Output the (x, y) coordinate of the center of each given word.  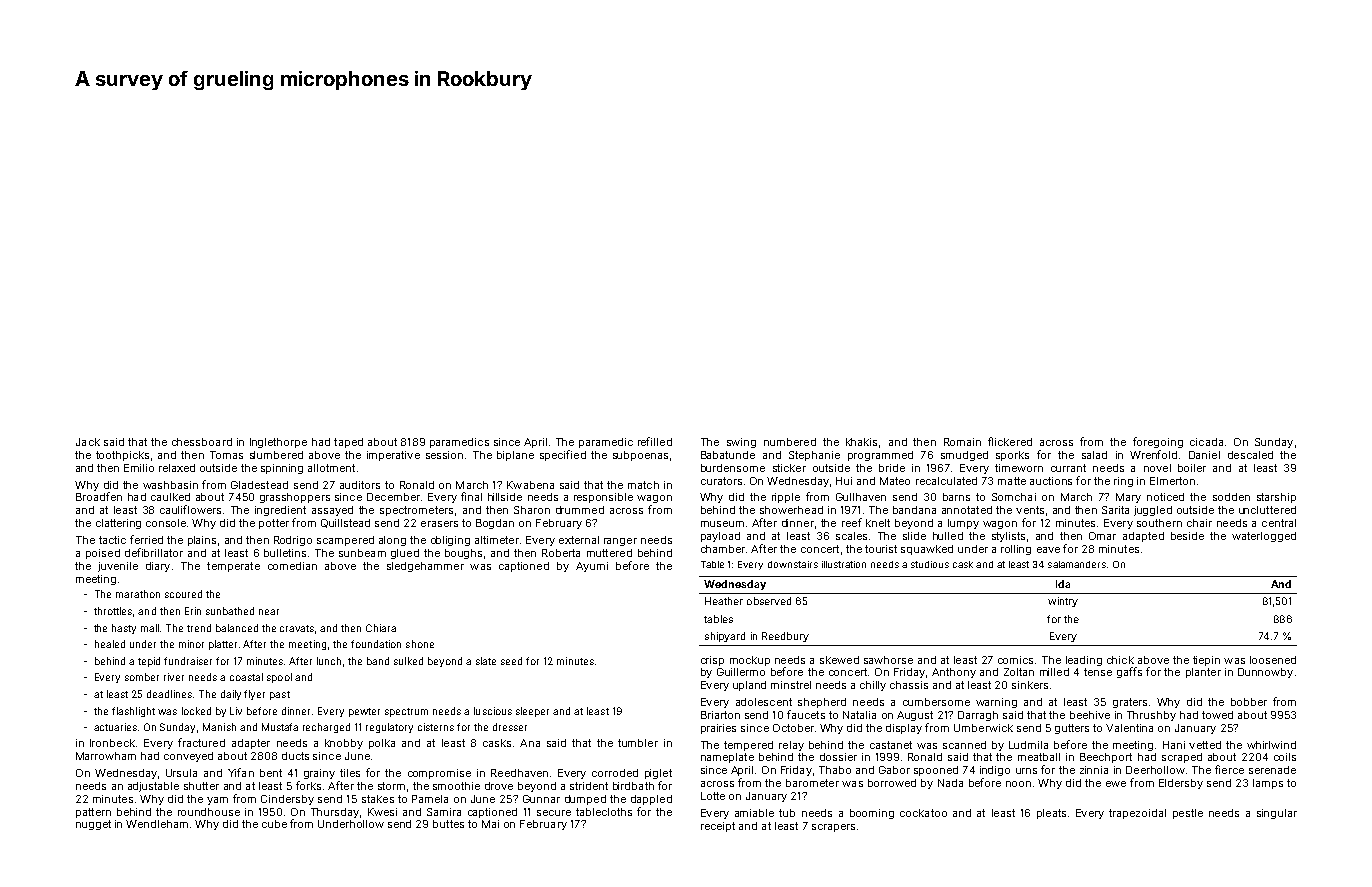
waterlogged (1264, 537)
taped (348, 443)
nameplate (727, 758)
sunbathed (230, 611)
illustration (844, 564)
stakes (378, 799)
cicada (1206, 442)
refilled (655, 441)
